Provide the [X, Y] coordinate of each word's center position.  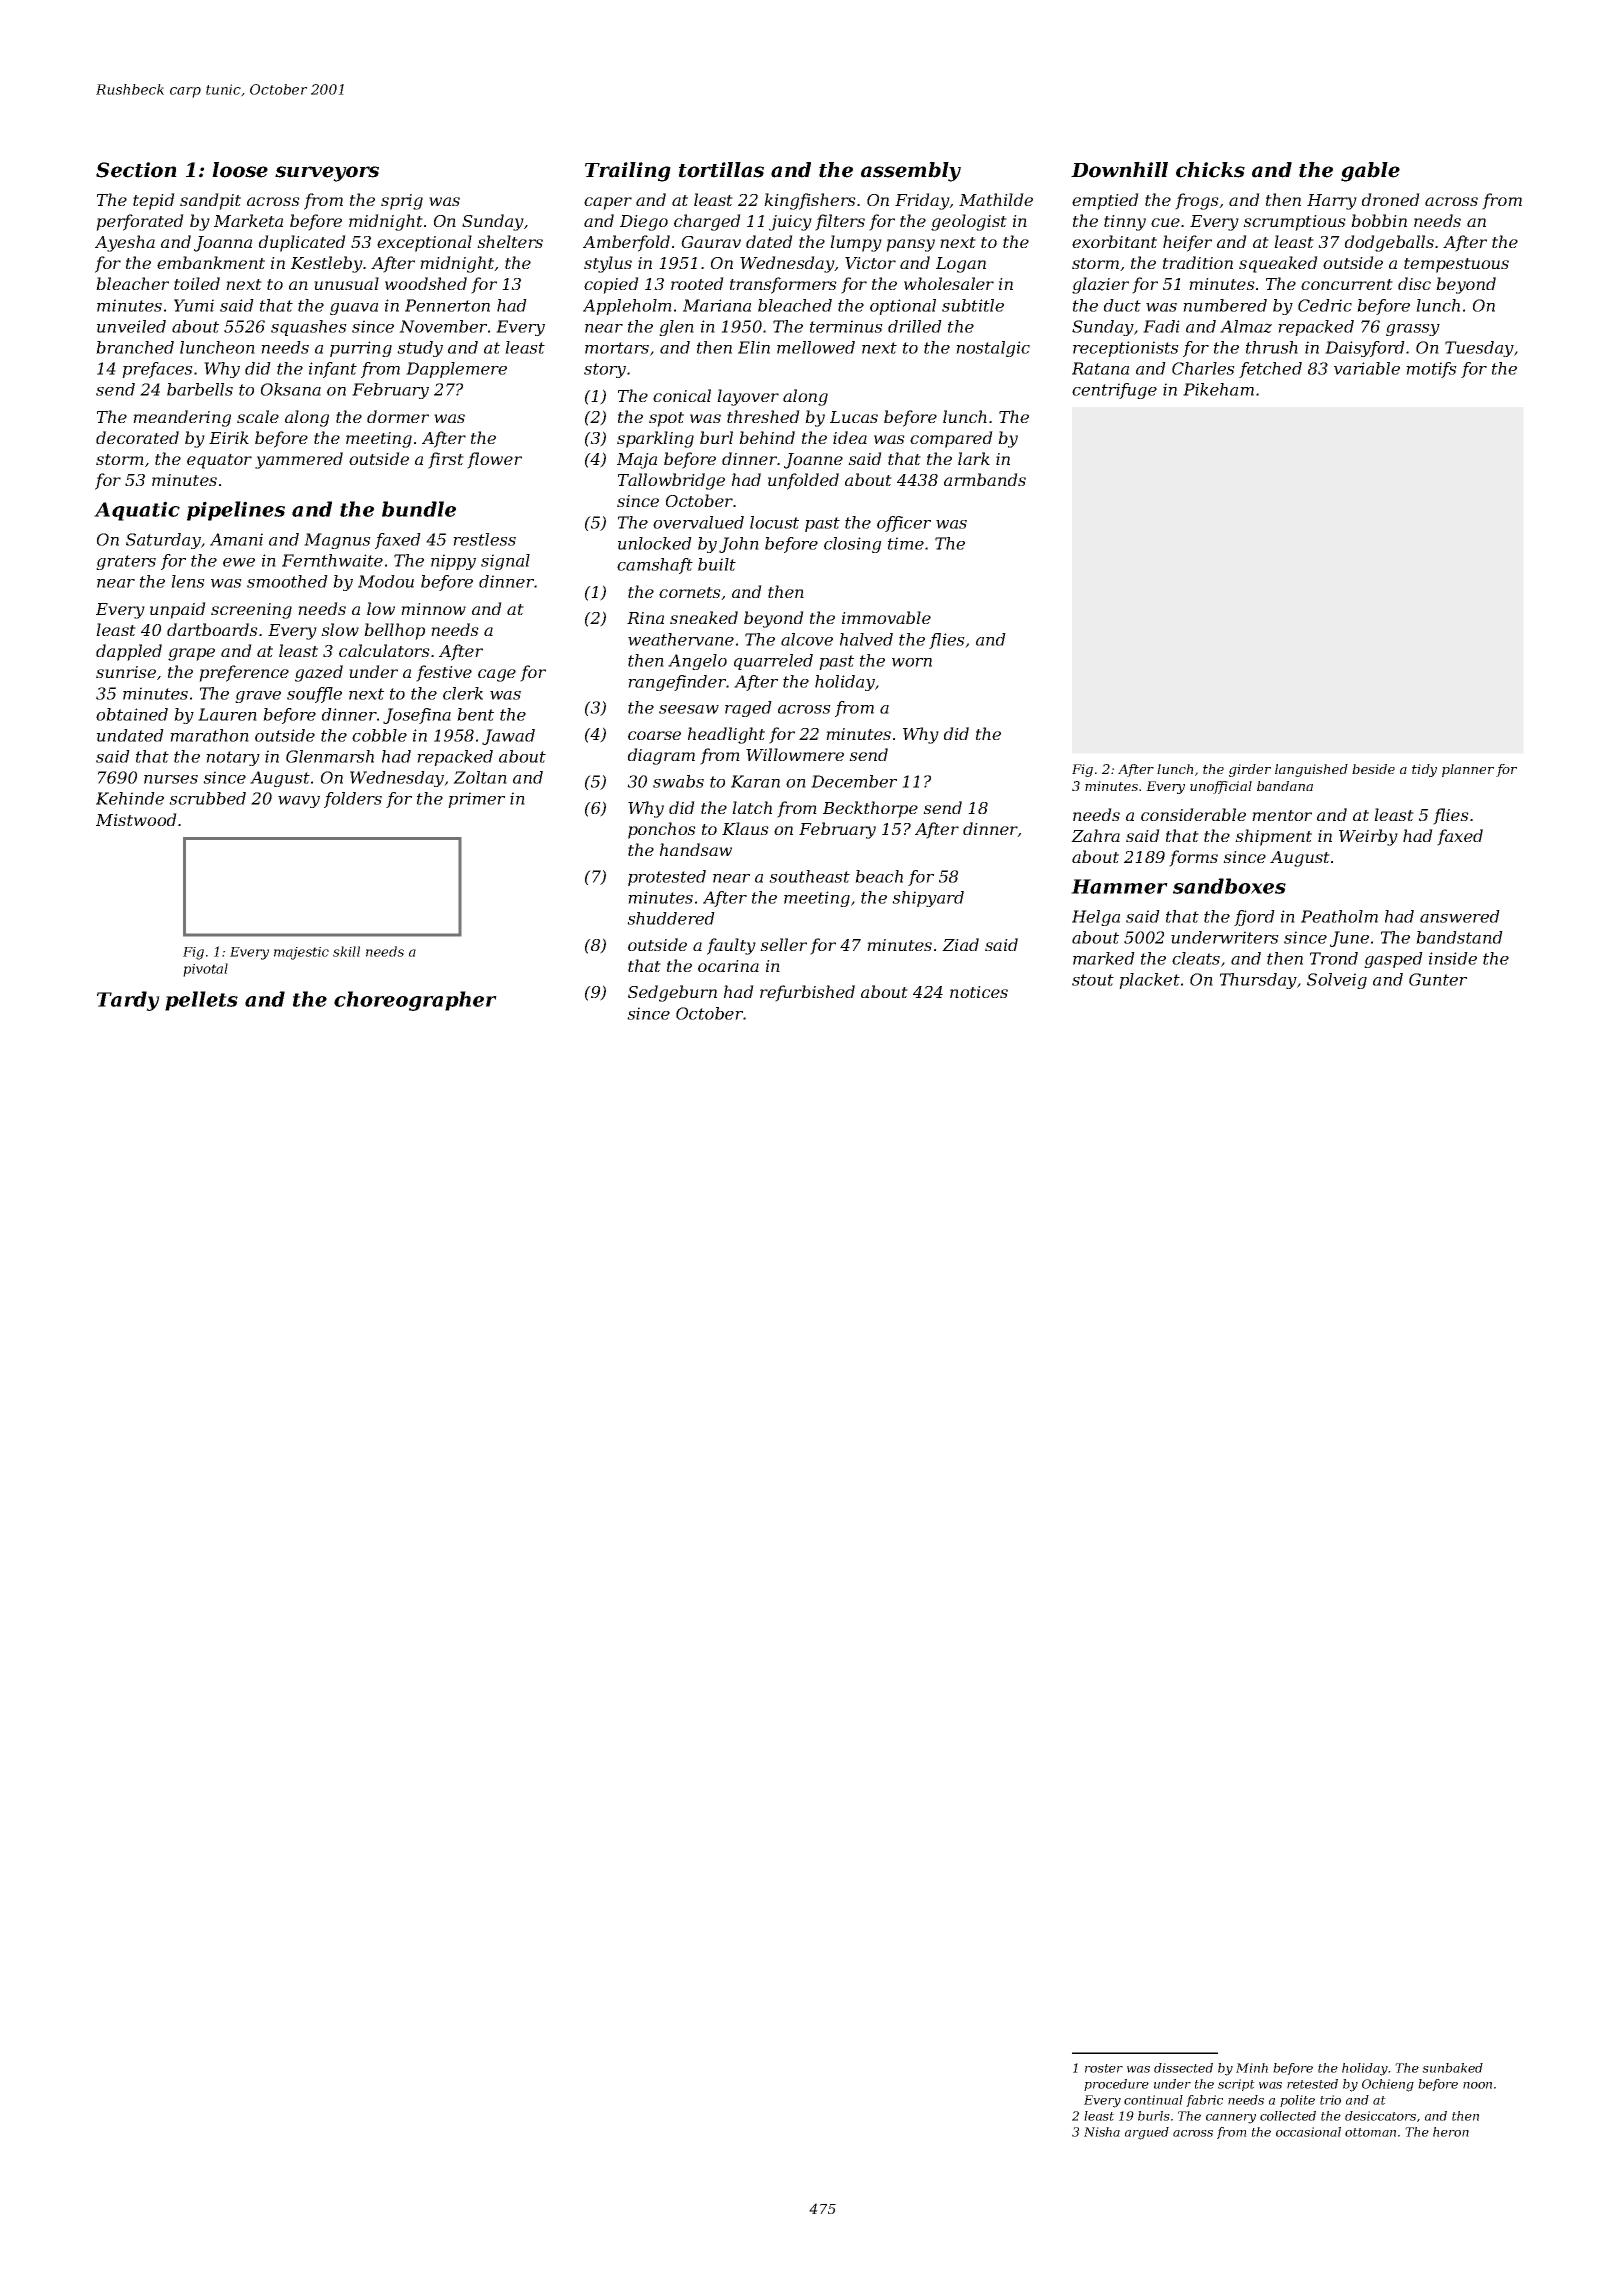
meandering [182, 418]
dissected [1183, 2068]
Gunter [1438, 979]
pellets [201, 1001]
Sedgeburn [672, 993]
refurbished [807, 993]
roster [1104, 2068]
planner [1468, 770]
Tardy [128, 1001]
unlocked [655, 543]
